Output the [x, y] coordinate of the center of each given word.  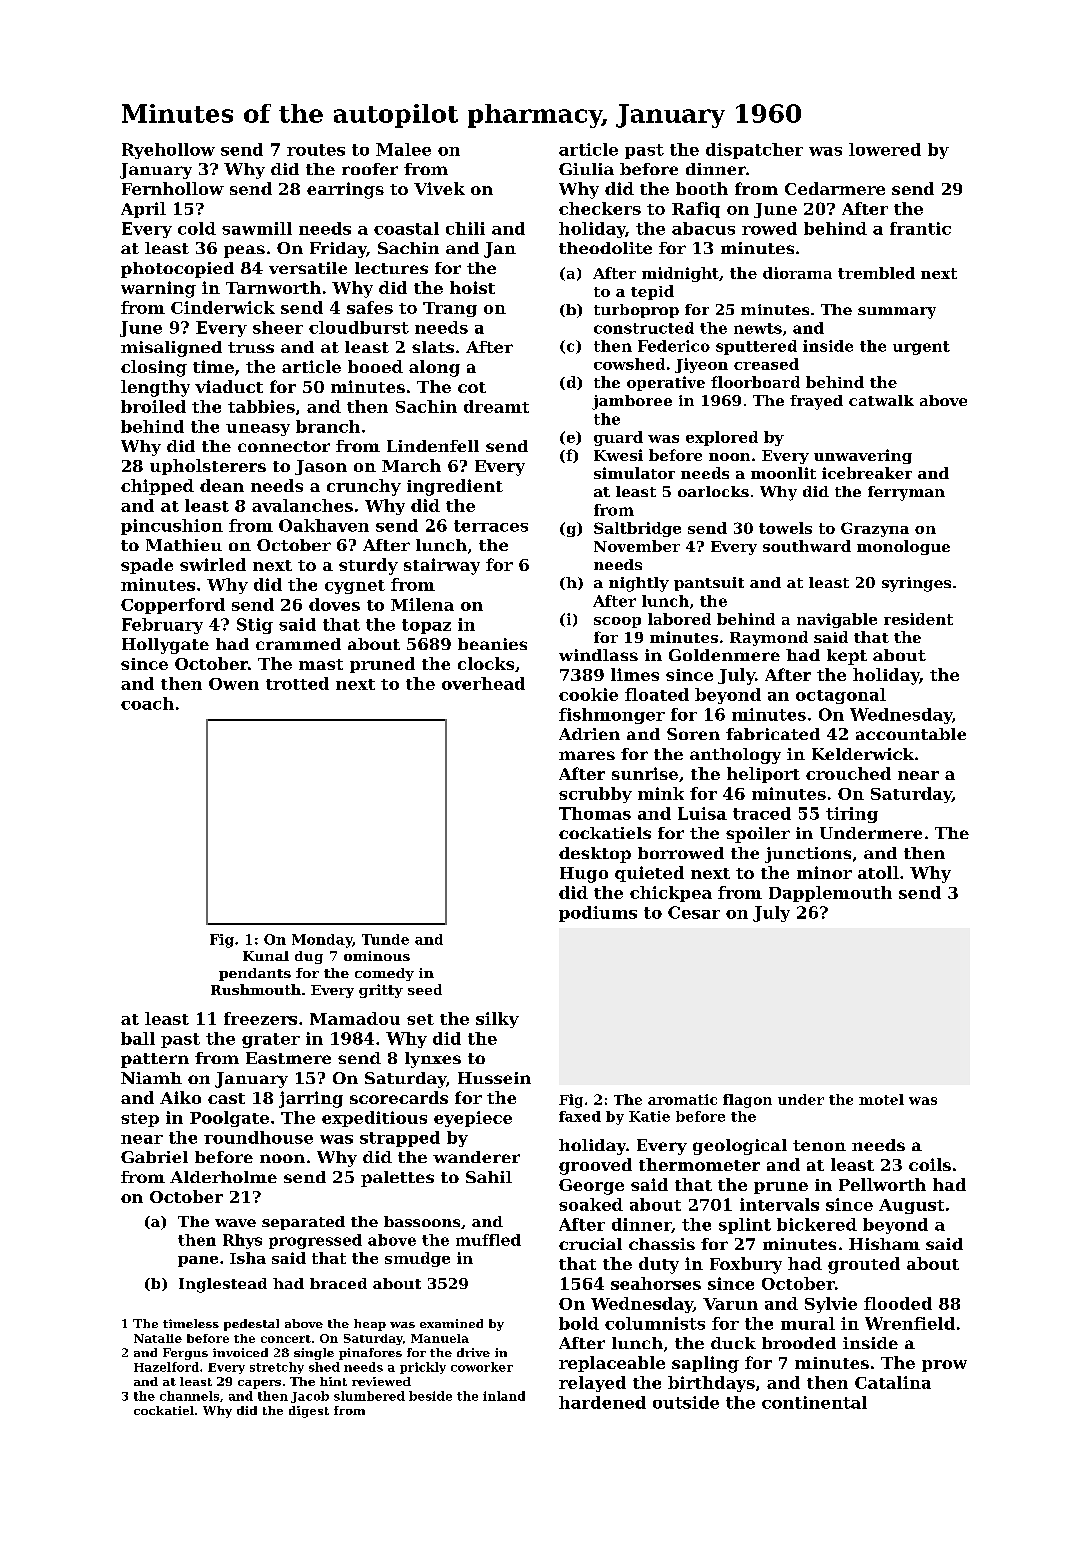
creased [766, 364]
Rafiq [696, 210]
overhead [483, 683]
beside [430, 1396]
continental [814, 1402]
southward [807, 546]
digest [309, 1412]
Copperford [173, 606]
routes [316, 150]
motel [881, 1099]
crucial [590, 1244]
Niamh [151, 1078]
